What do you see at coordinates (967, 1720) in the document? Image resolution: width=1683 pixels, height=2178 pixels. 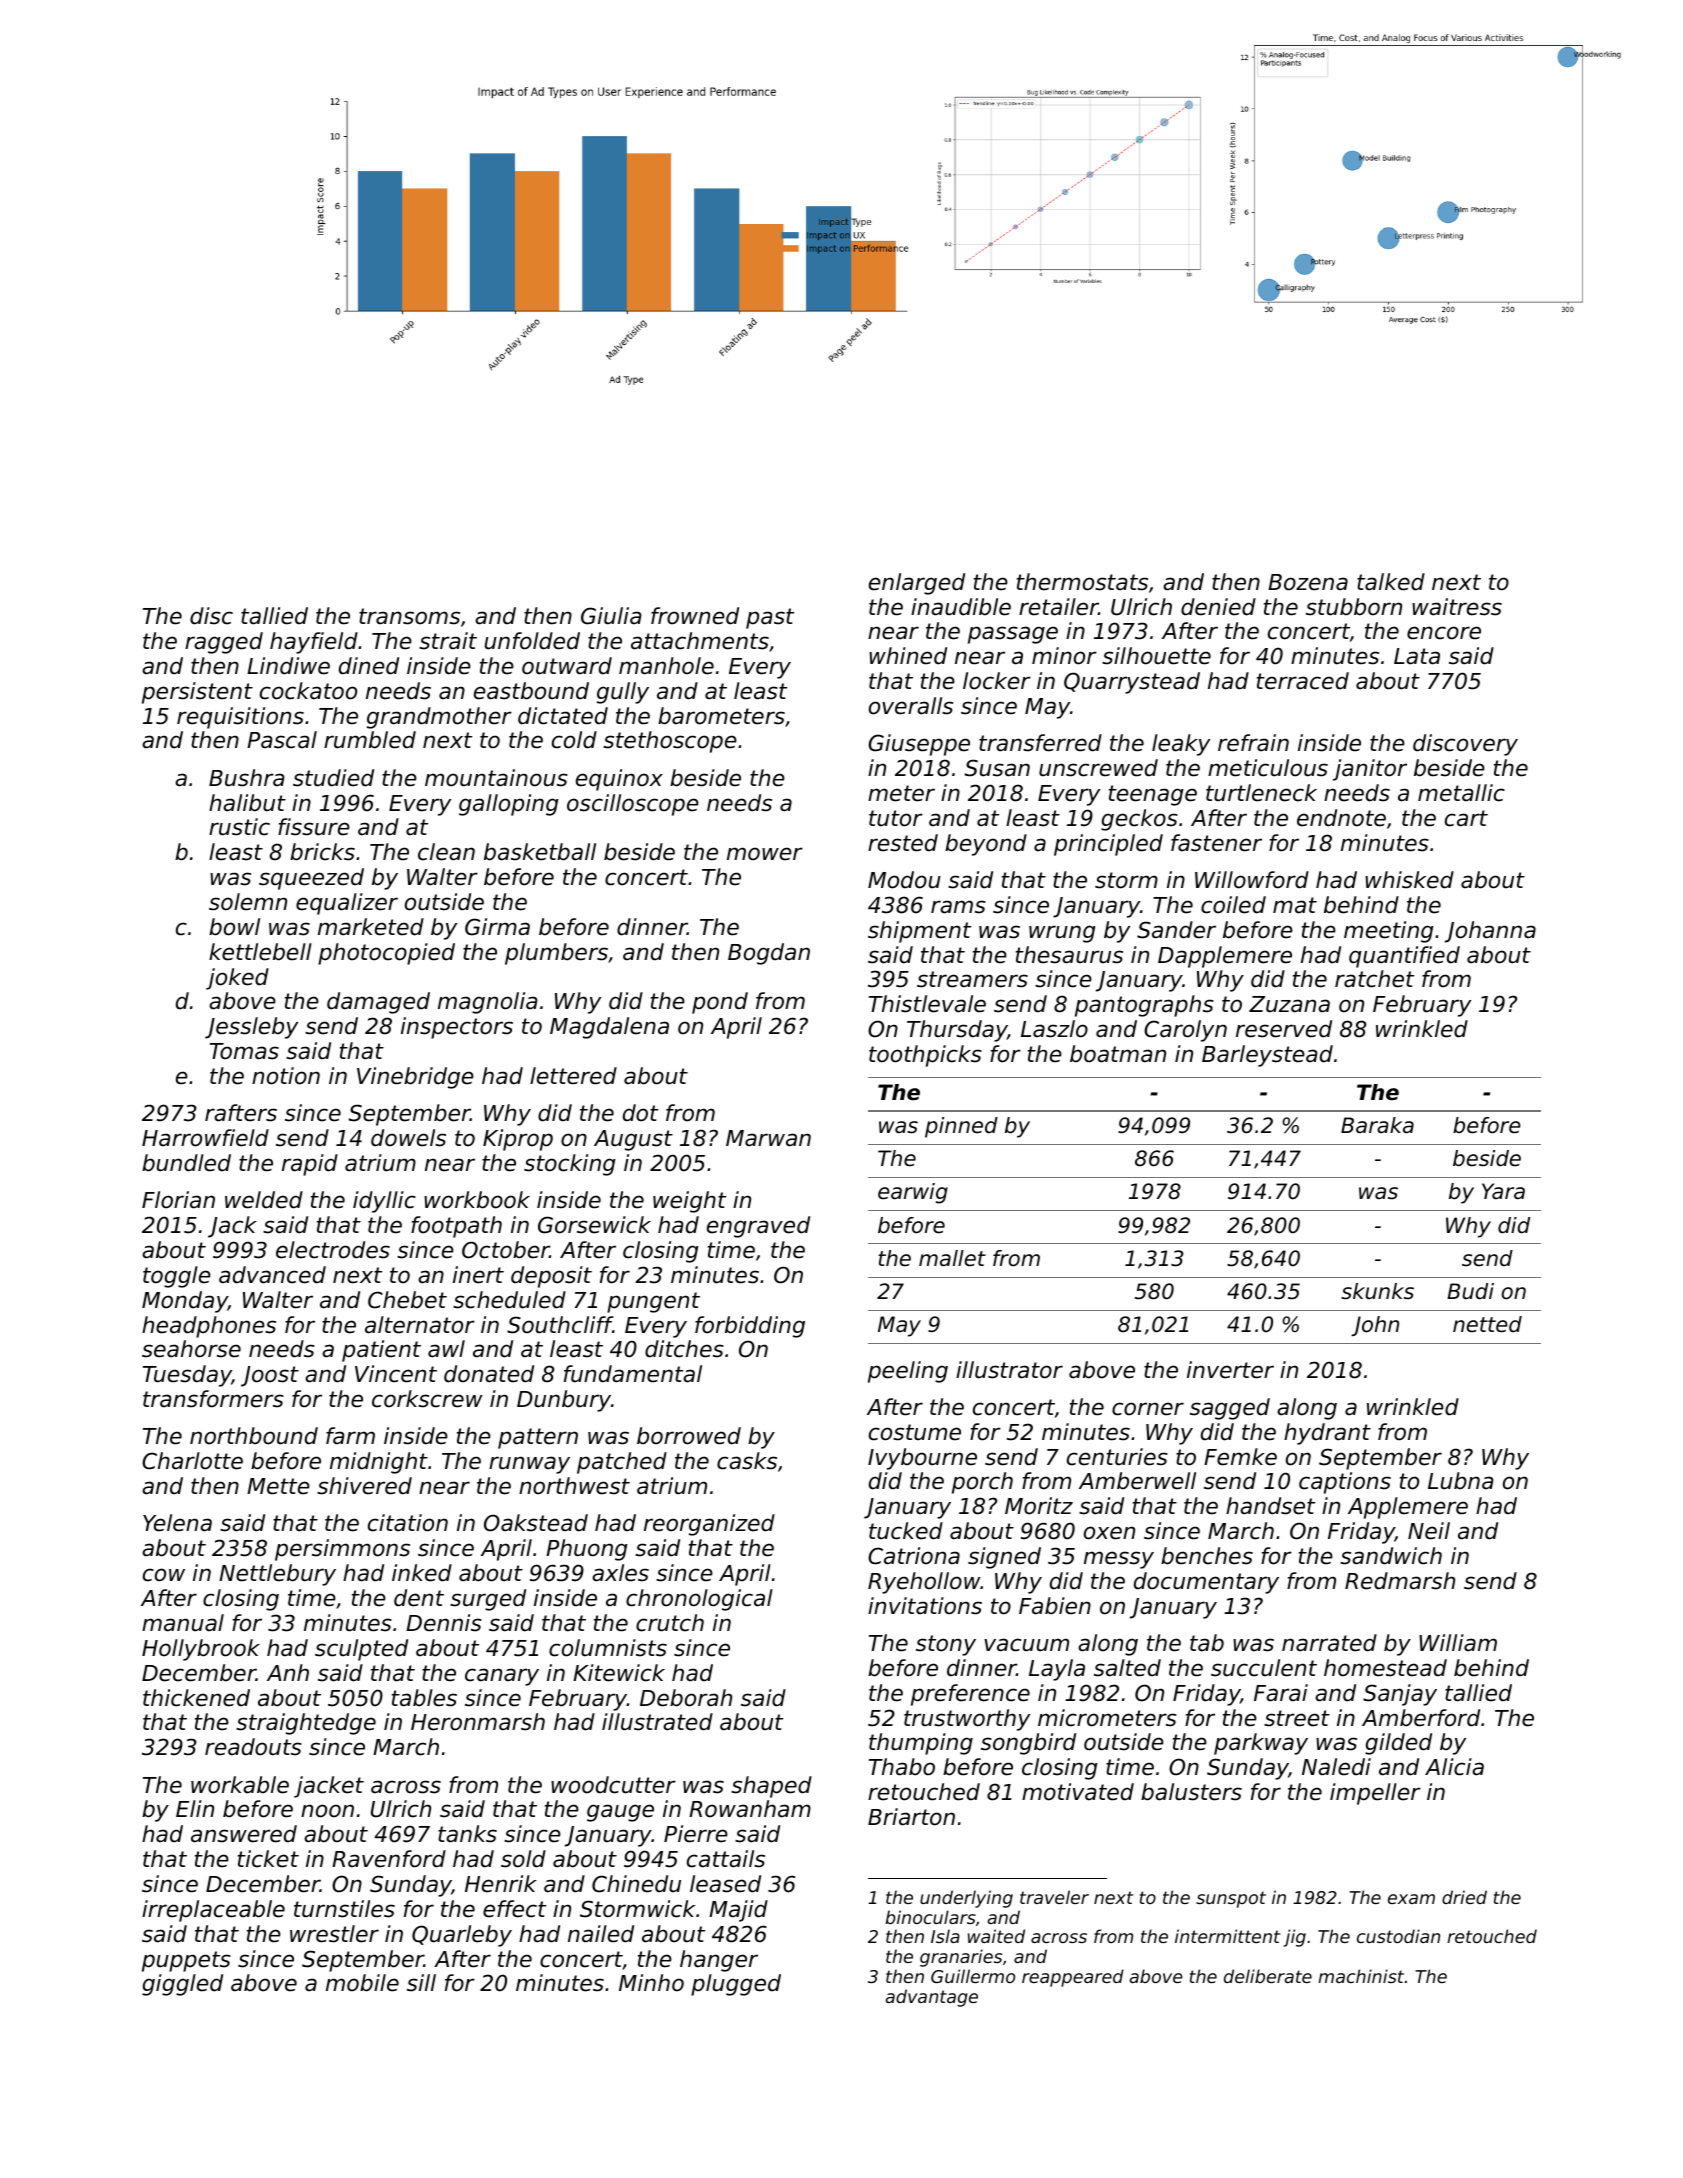 I see `trustworthy` at bounding box center [967, 1720].
